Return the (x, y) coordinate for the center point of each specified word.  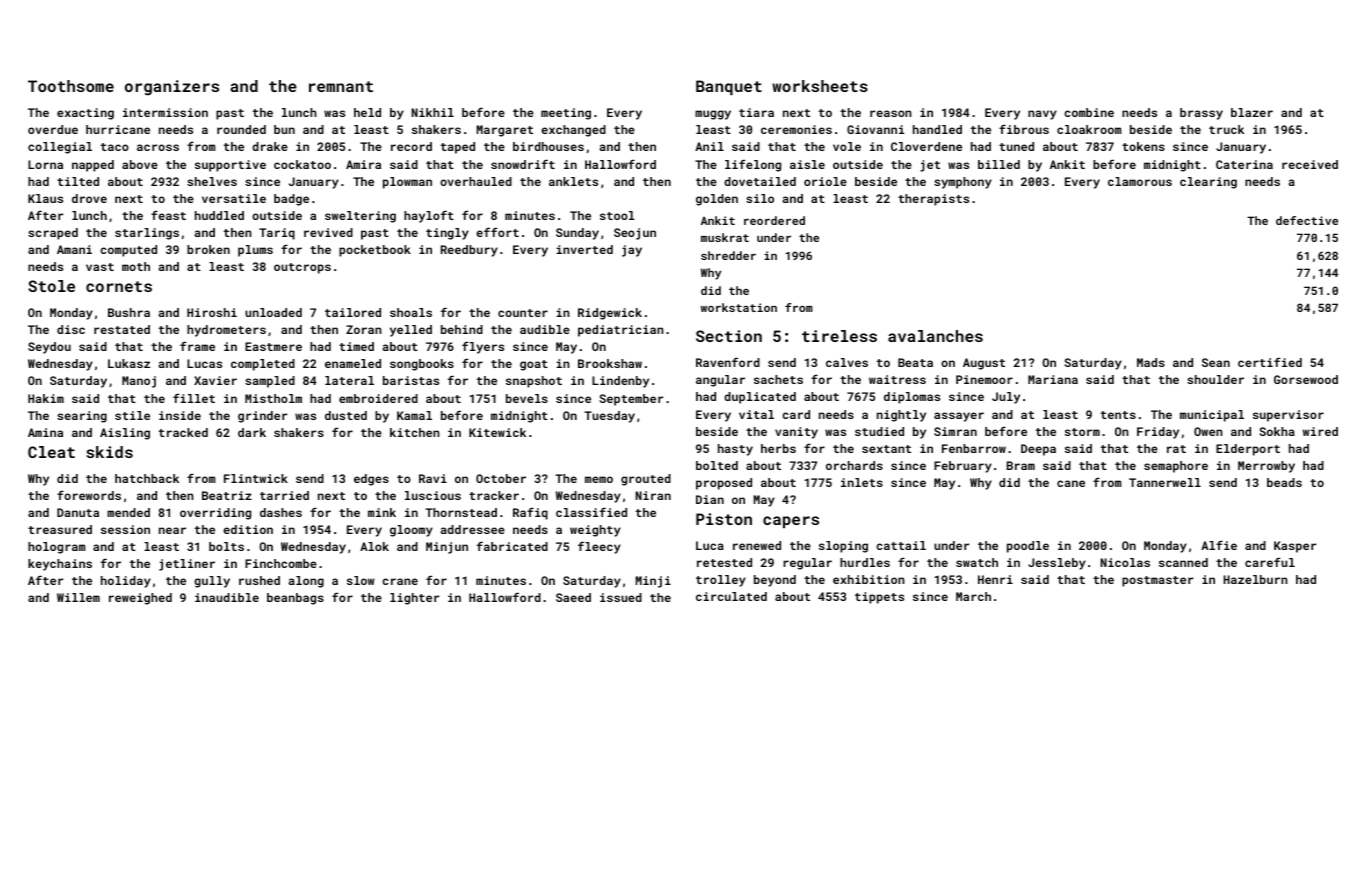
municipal (1212, 416)
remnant (341, 86)
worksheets (820, 86)
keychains (60, 565)
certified (1270, 362)
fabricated (512, 546)
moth (136, 266)
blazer (1252, 112)
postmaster (1157, 581)
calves (847, 362)
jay (632, 251)
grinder (262, 417)
